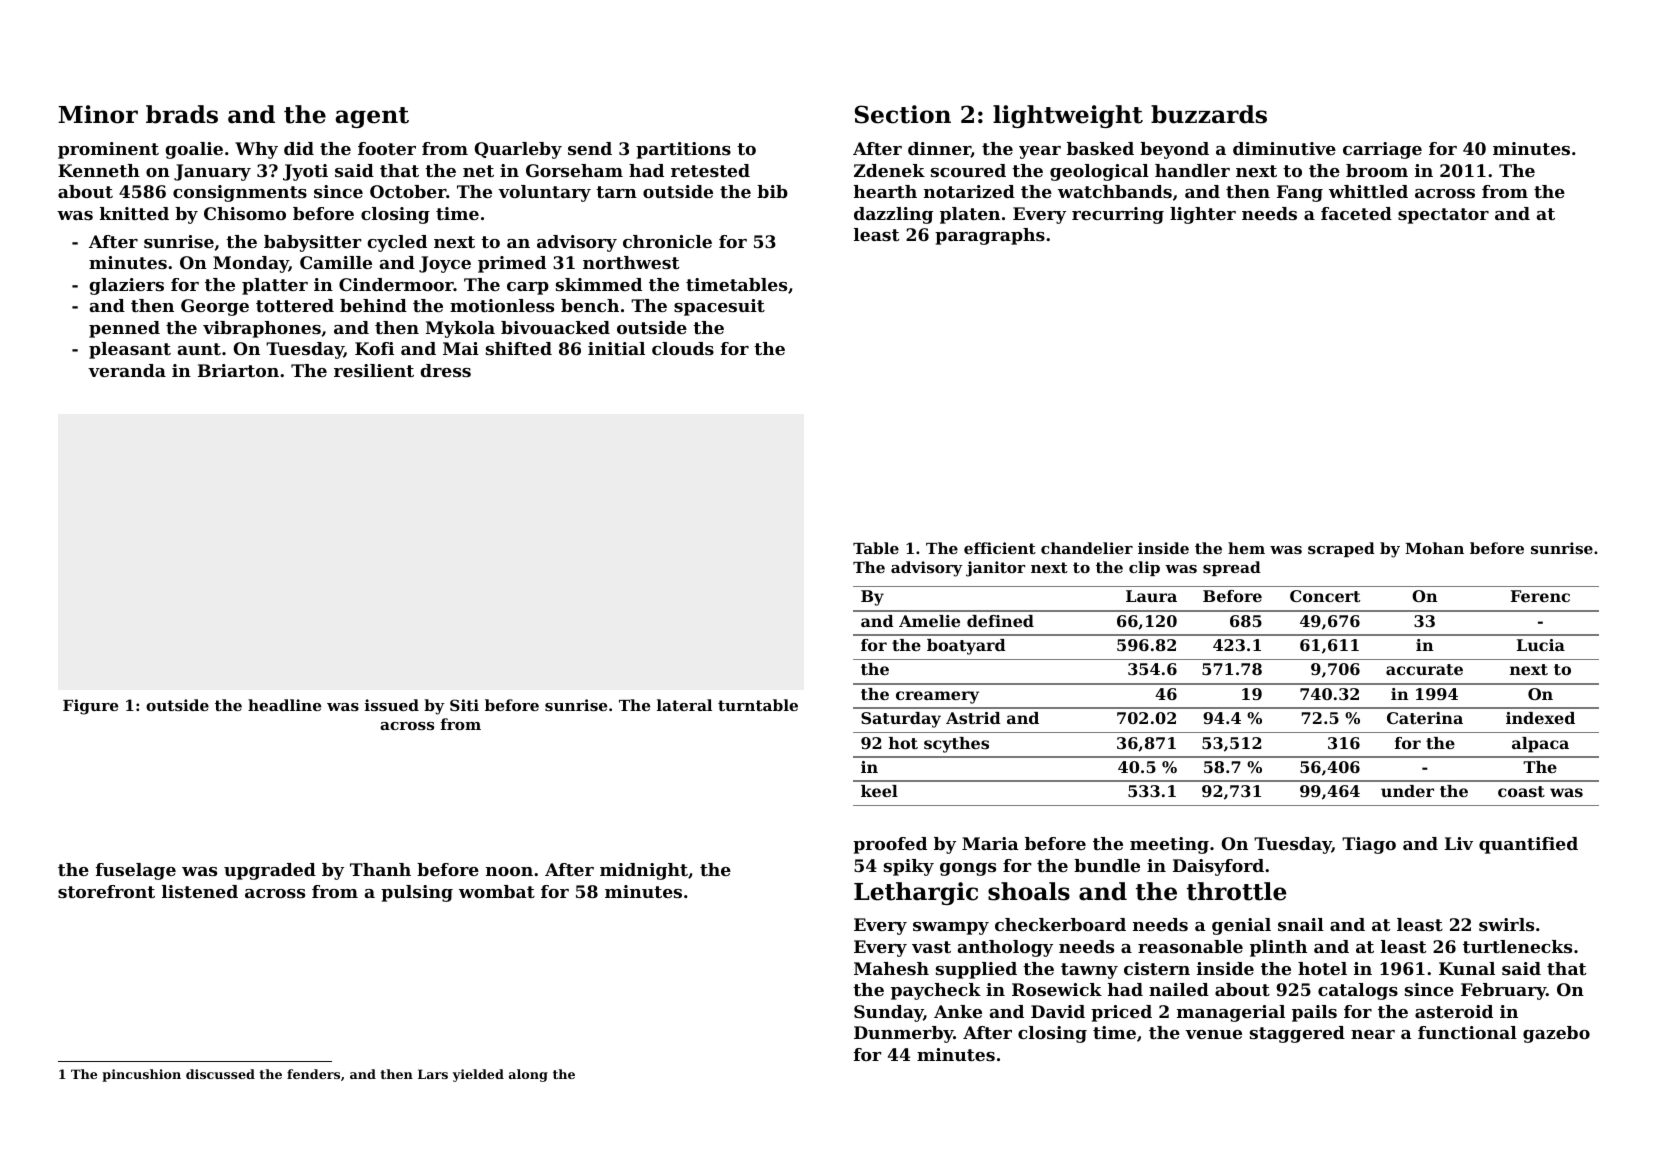 This screenshot has height=1172, width=1657. What do you see at coordinates (372, 117) in the screenshot?
I see `agent` at bounding box center [372, 117].
